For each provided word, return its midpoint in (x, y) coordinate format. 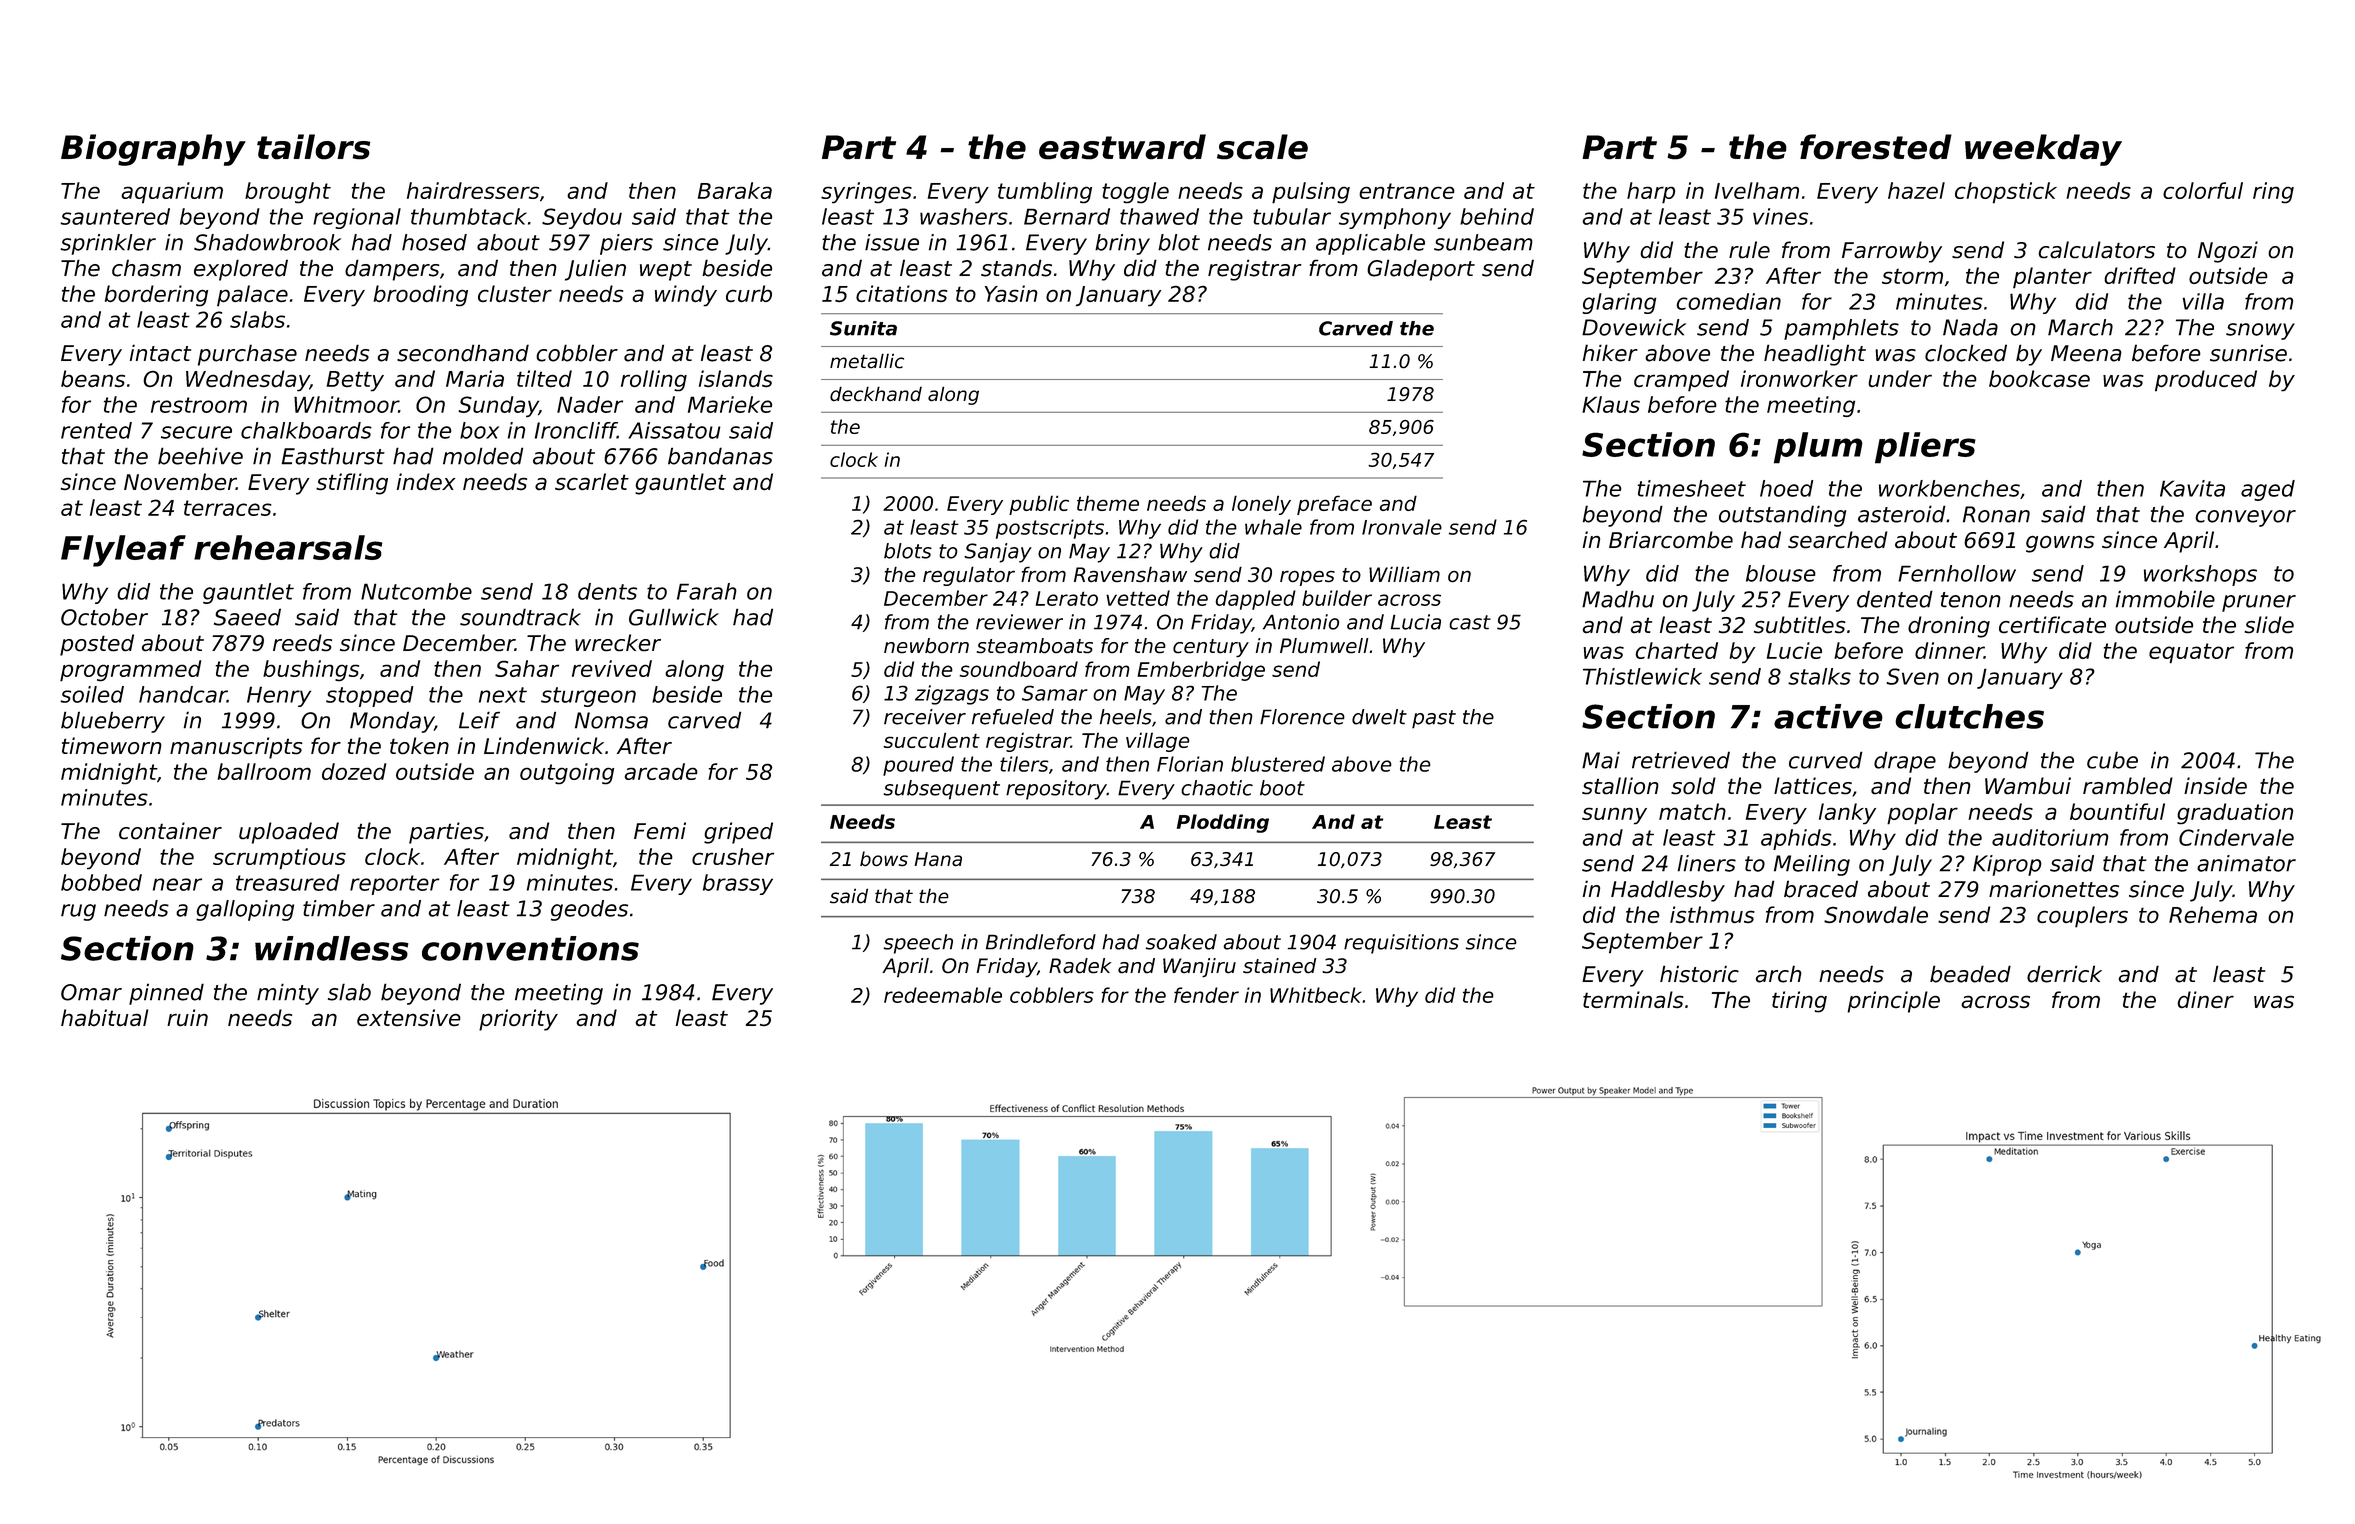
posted (97, 645)
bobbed (101, 882)
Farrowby (1892, 252)
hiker (1610, 353)
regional (357, 218)
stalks (1819, 676)
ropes (1307, 578)
